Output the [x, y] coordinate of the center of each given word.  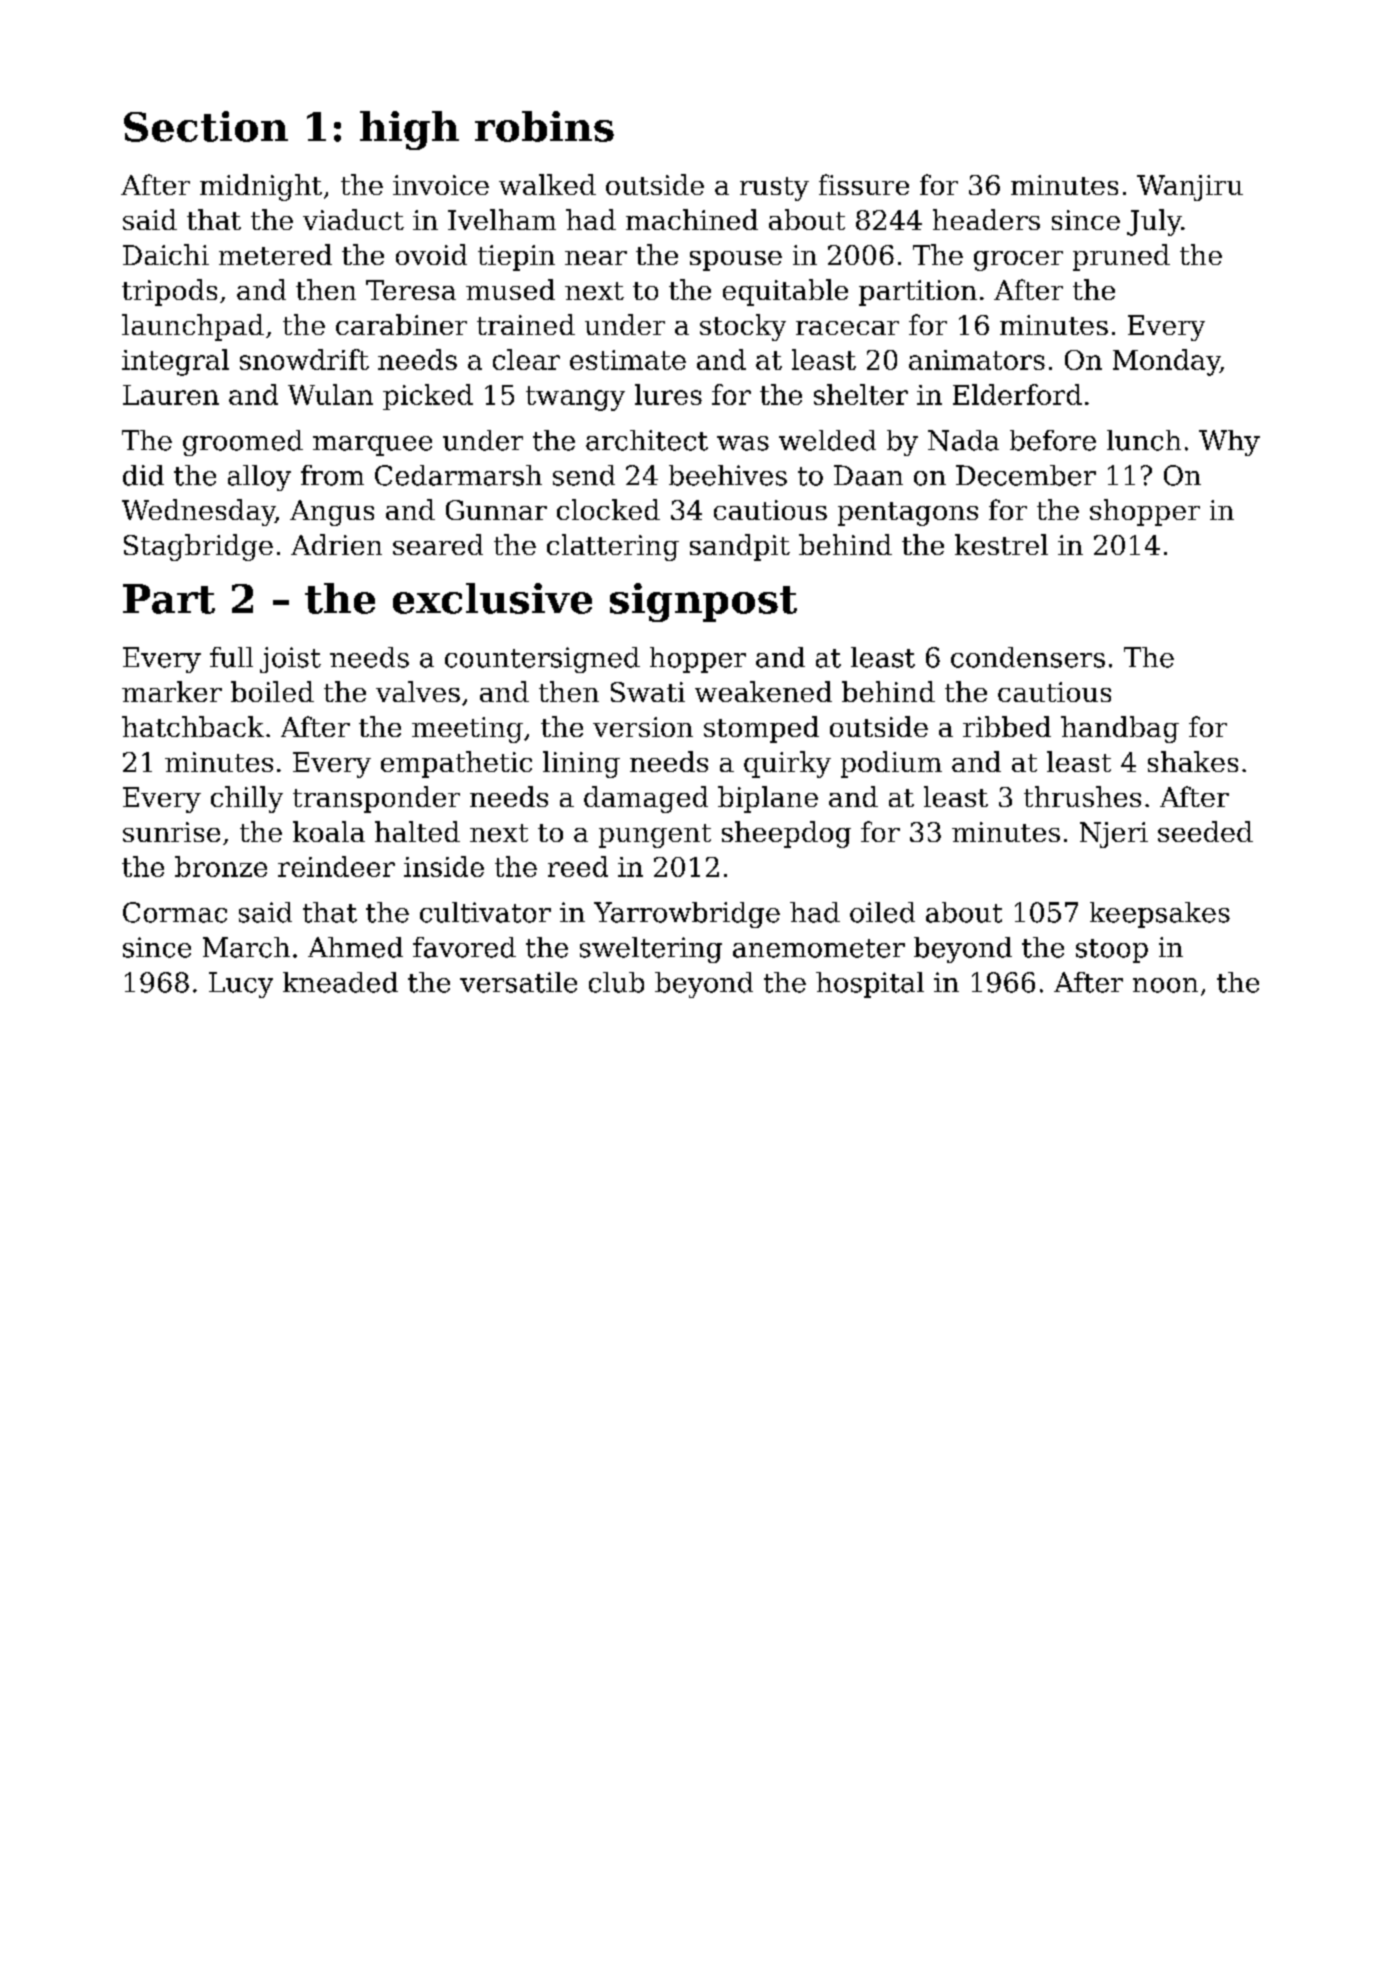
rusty [774, 189]
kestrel [1001, 544]
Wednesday [198, 512]
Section [206, 126]
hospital [870, 985]
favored [464, 947]
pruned [1121, 257]
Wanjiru [1190, 188]
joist [290, 660]
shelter [861, 394]
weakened [763, 691]
